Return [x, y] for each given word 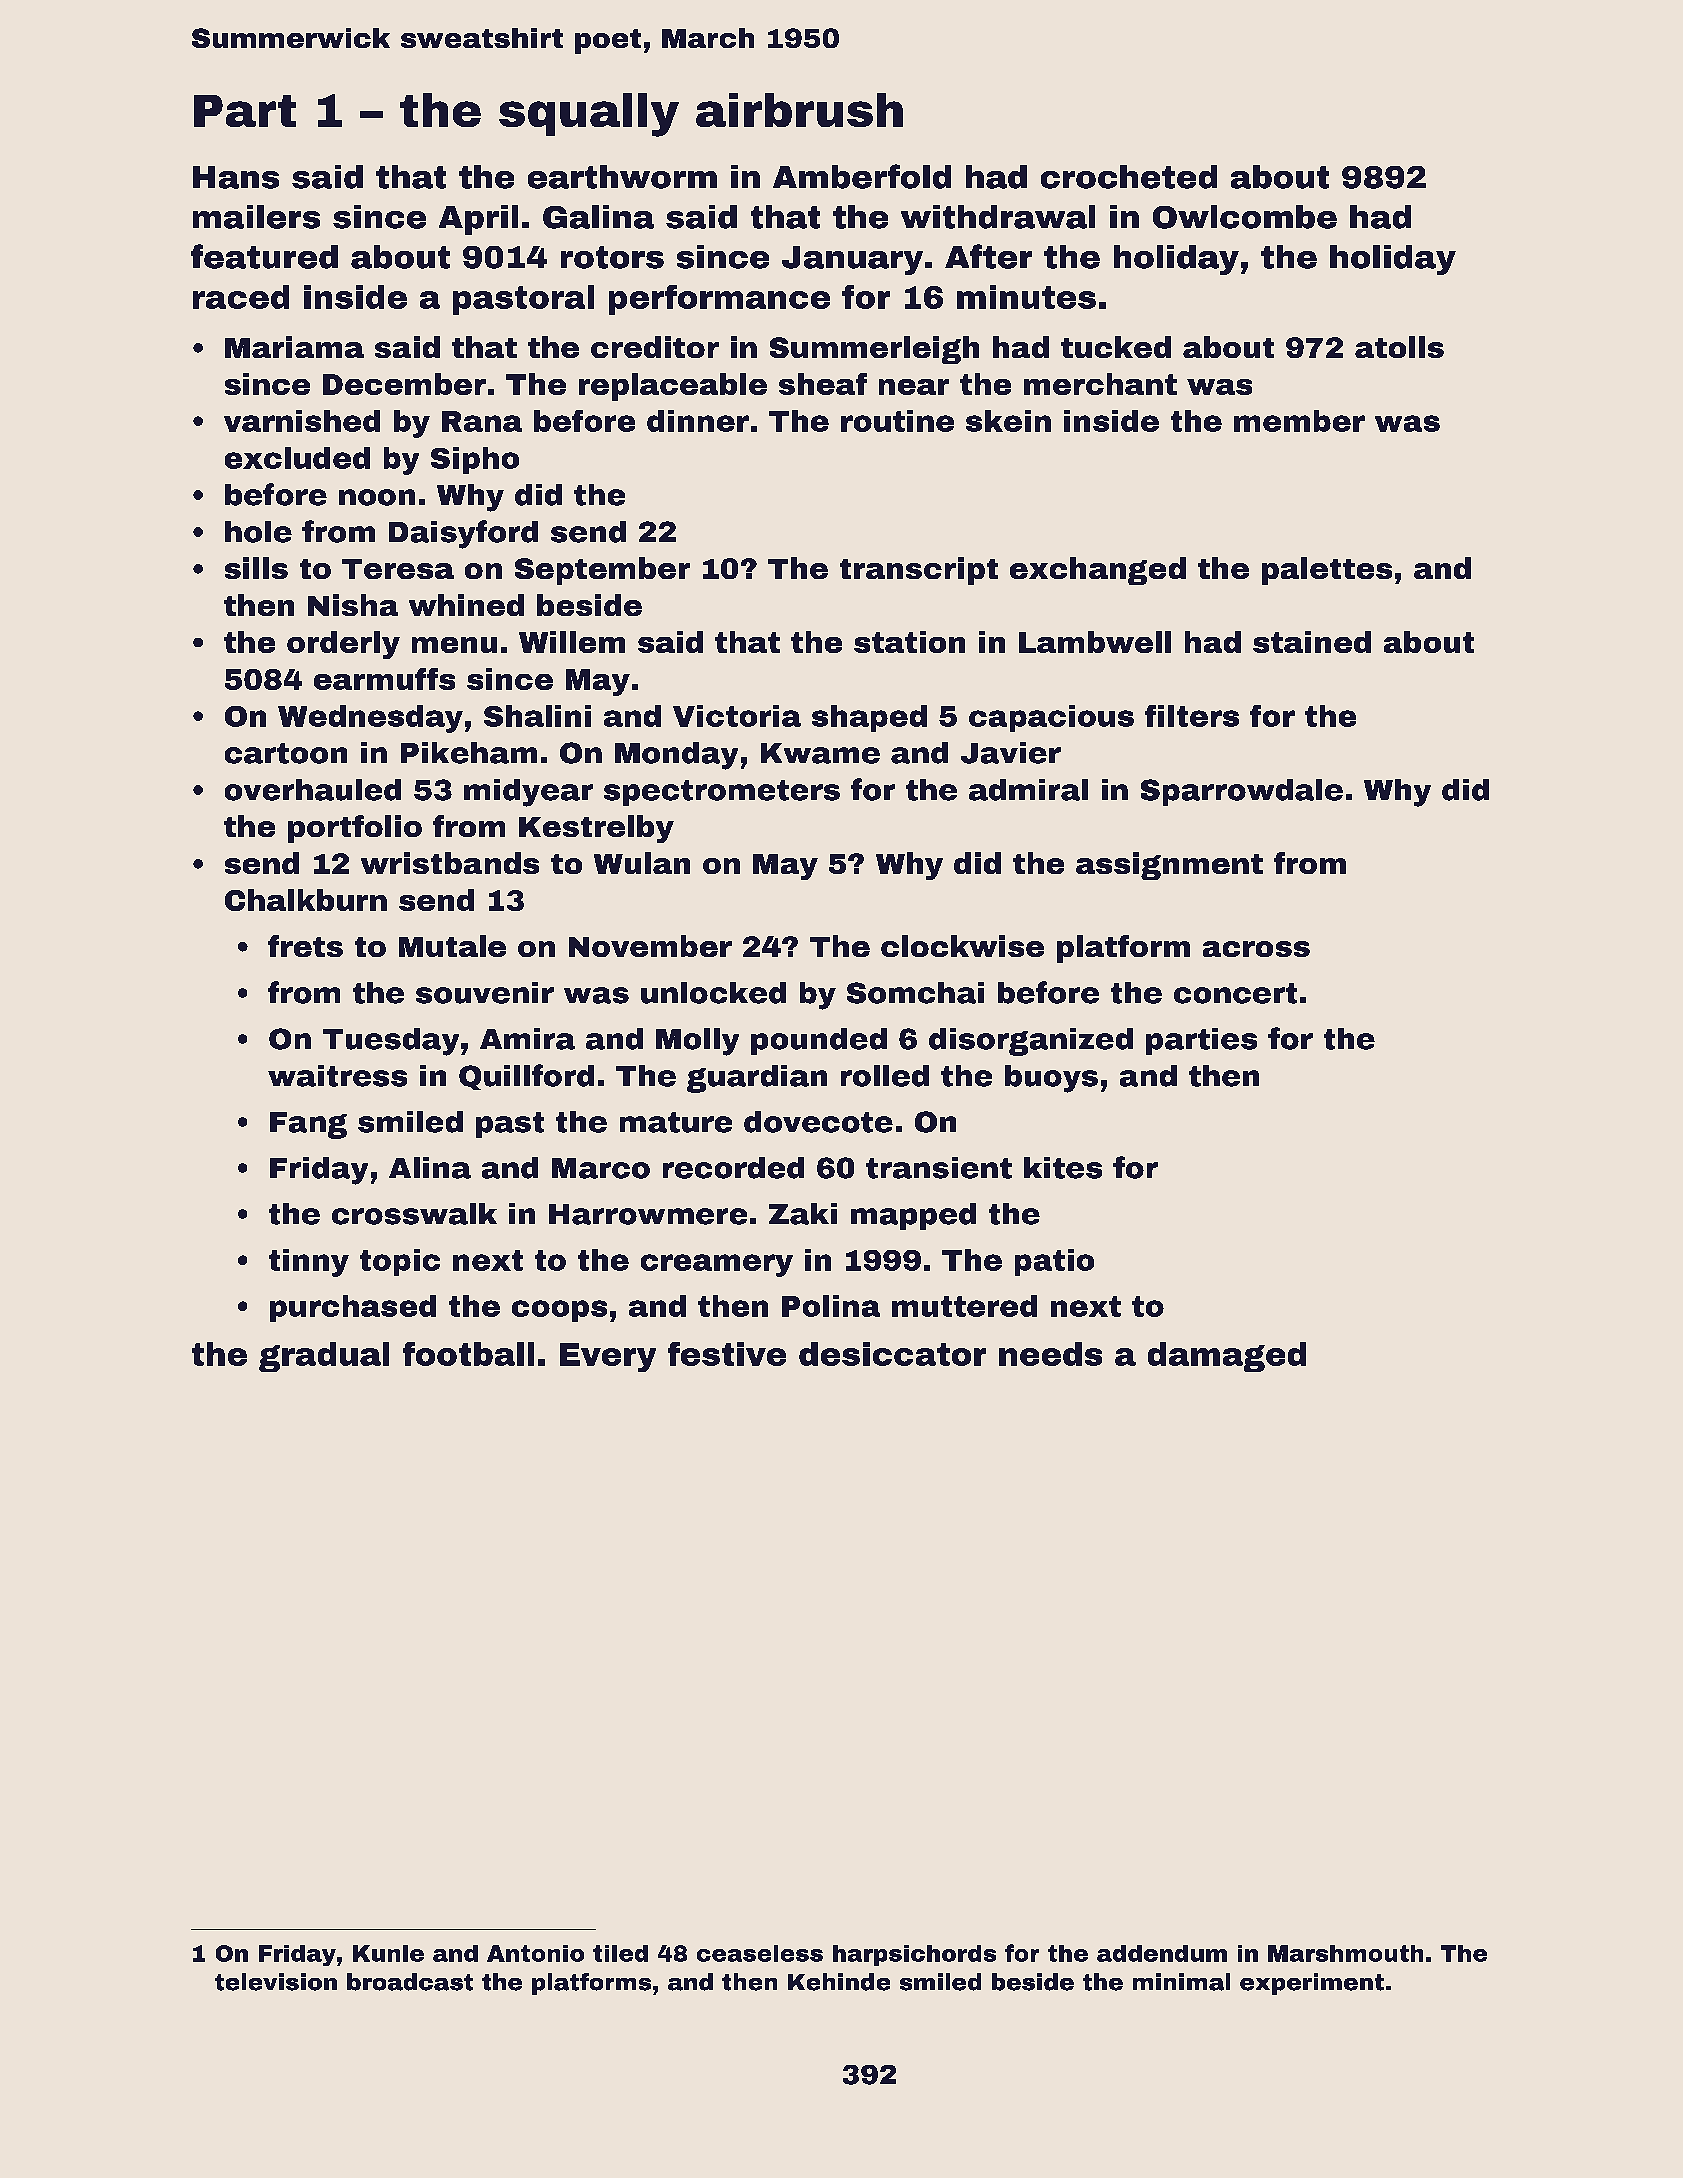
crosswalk [414, 1214]
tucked [1116, 347]
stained [1312, 642]
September [602, 571]
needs [1050, 1354]
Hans [236, 177]
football [468, 1354]
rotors [612, 257]
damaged [1227, 1357]
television [276, 1982]
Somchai [915, 993]
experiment [1312, 1984]
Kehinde [839, 1982]
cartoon [286, 753]
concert [1235, 993]
